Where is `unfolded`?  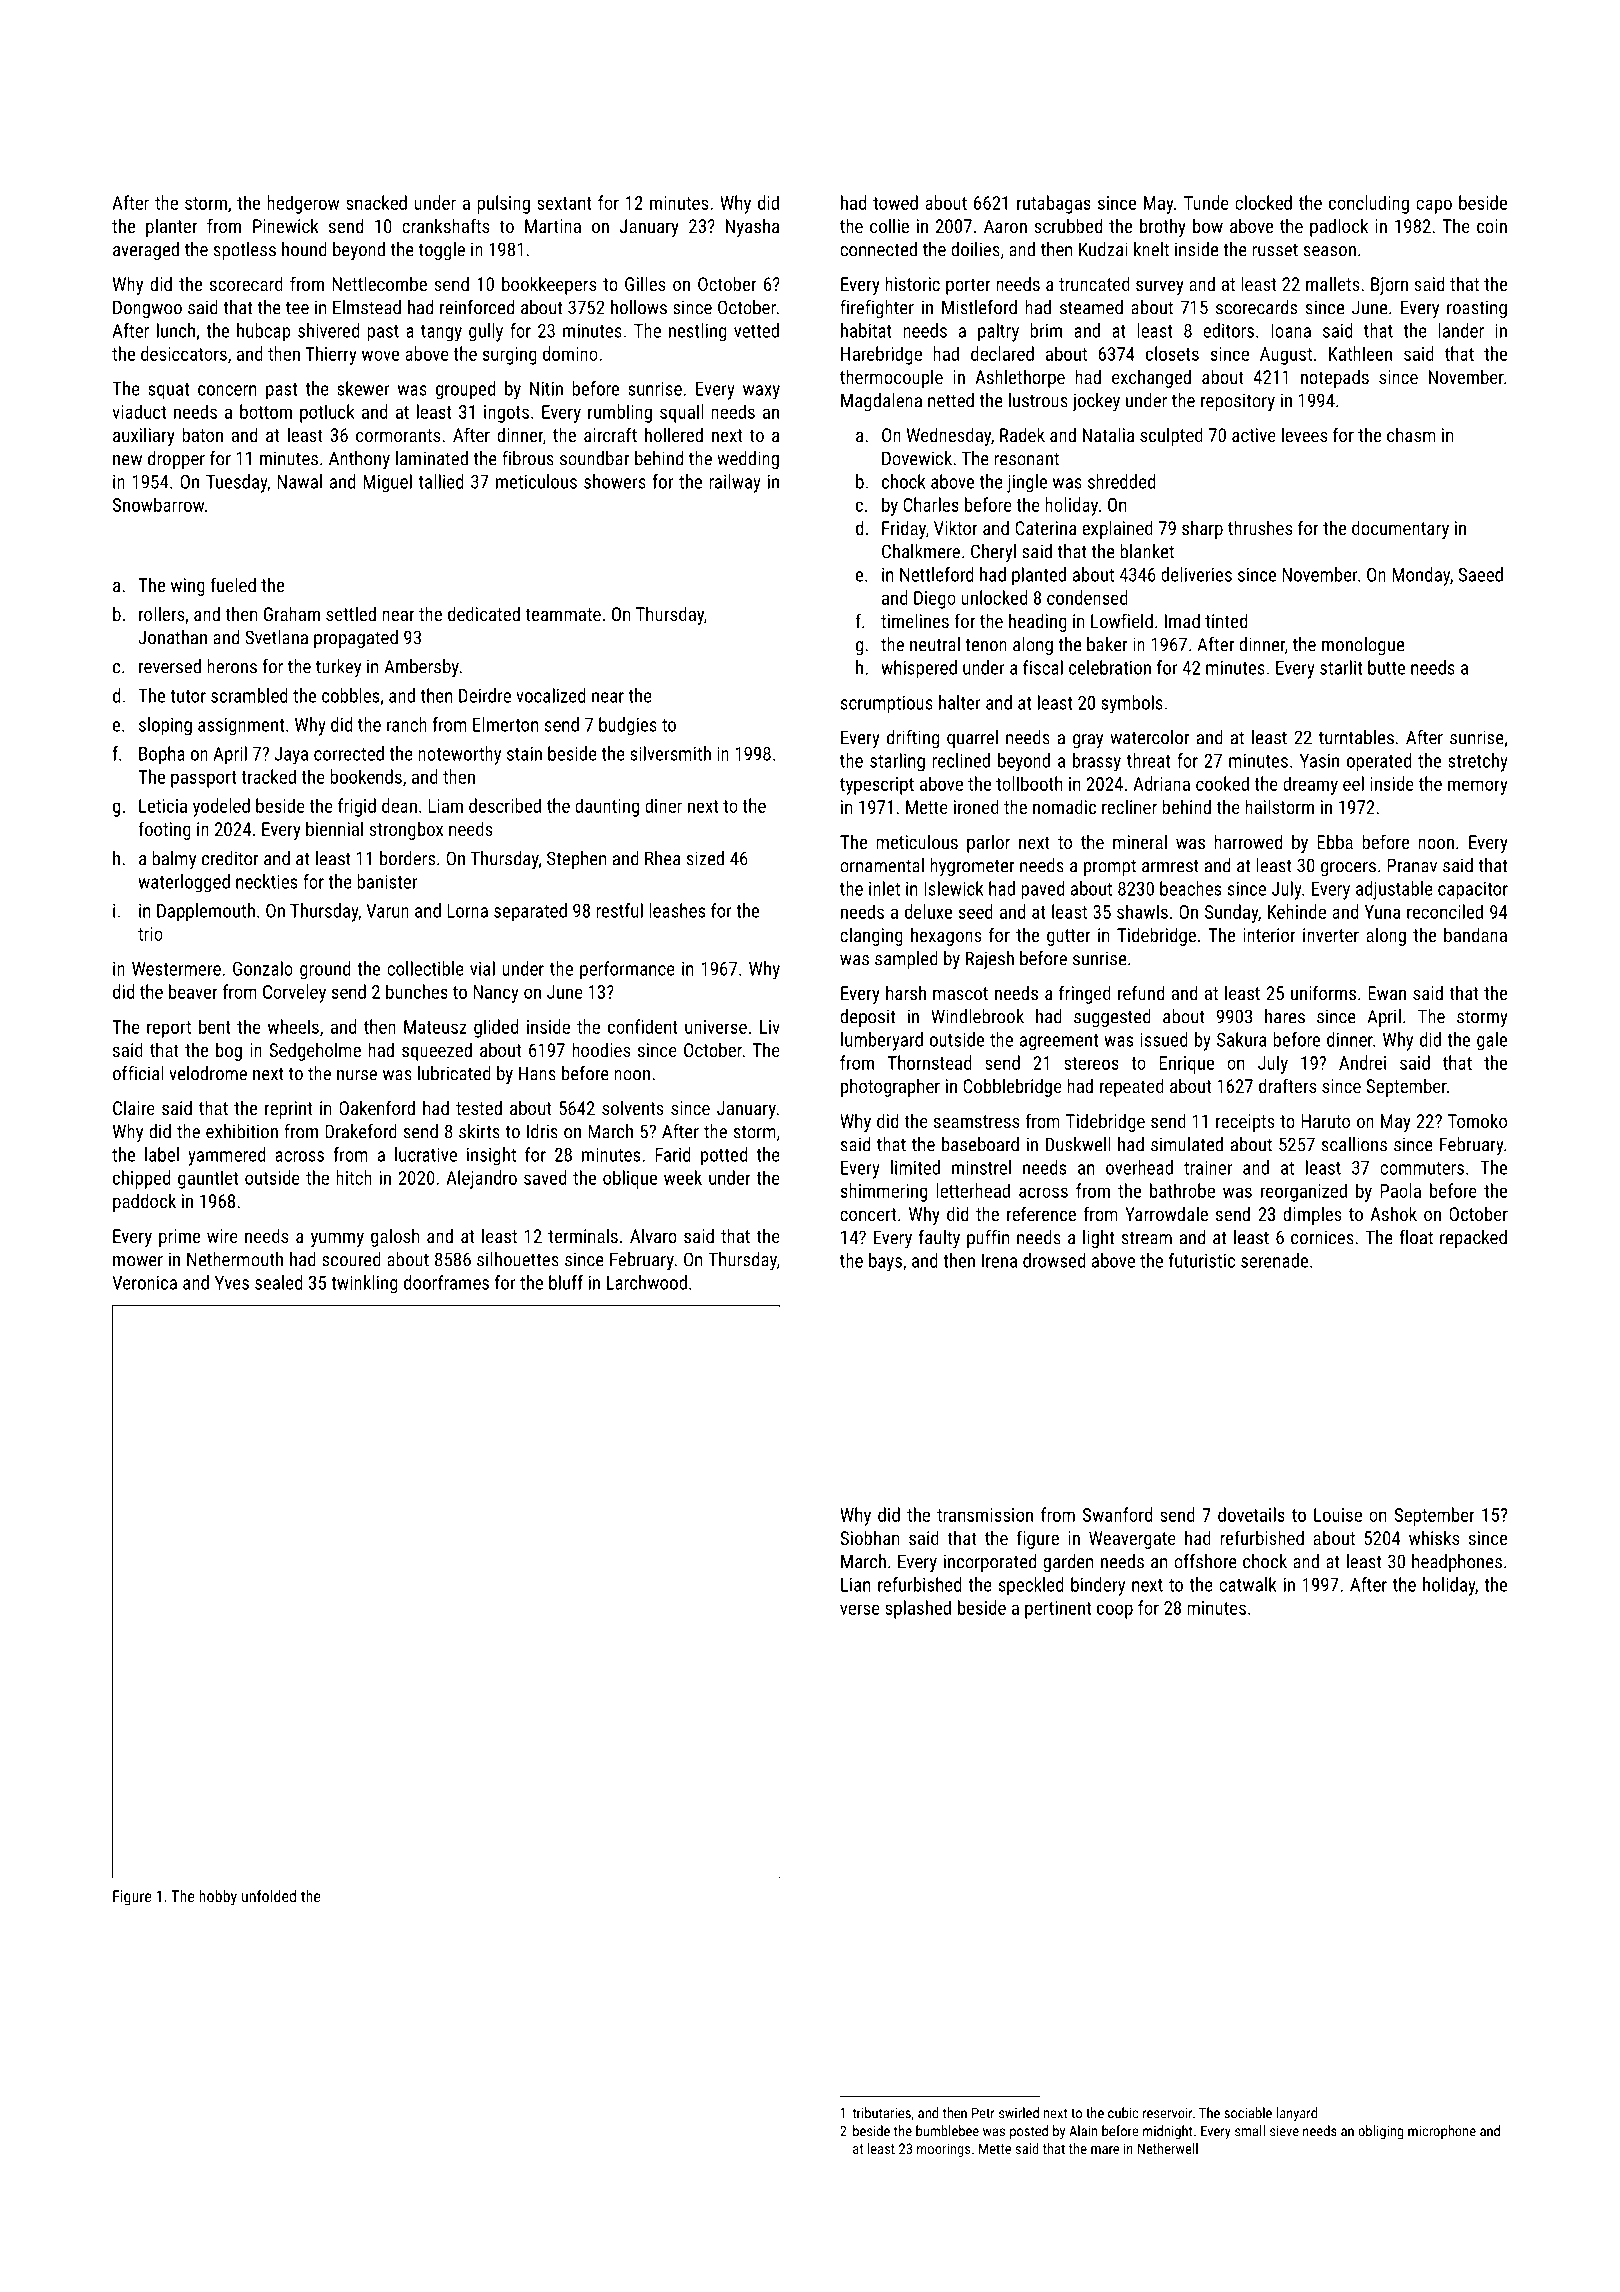
unfolded is located at coordinates (269, 1895).
